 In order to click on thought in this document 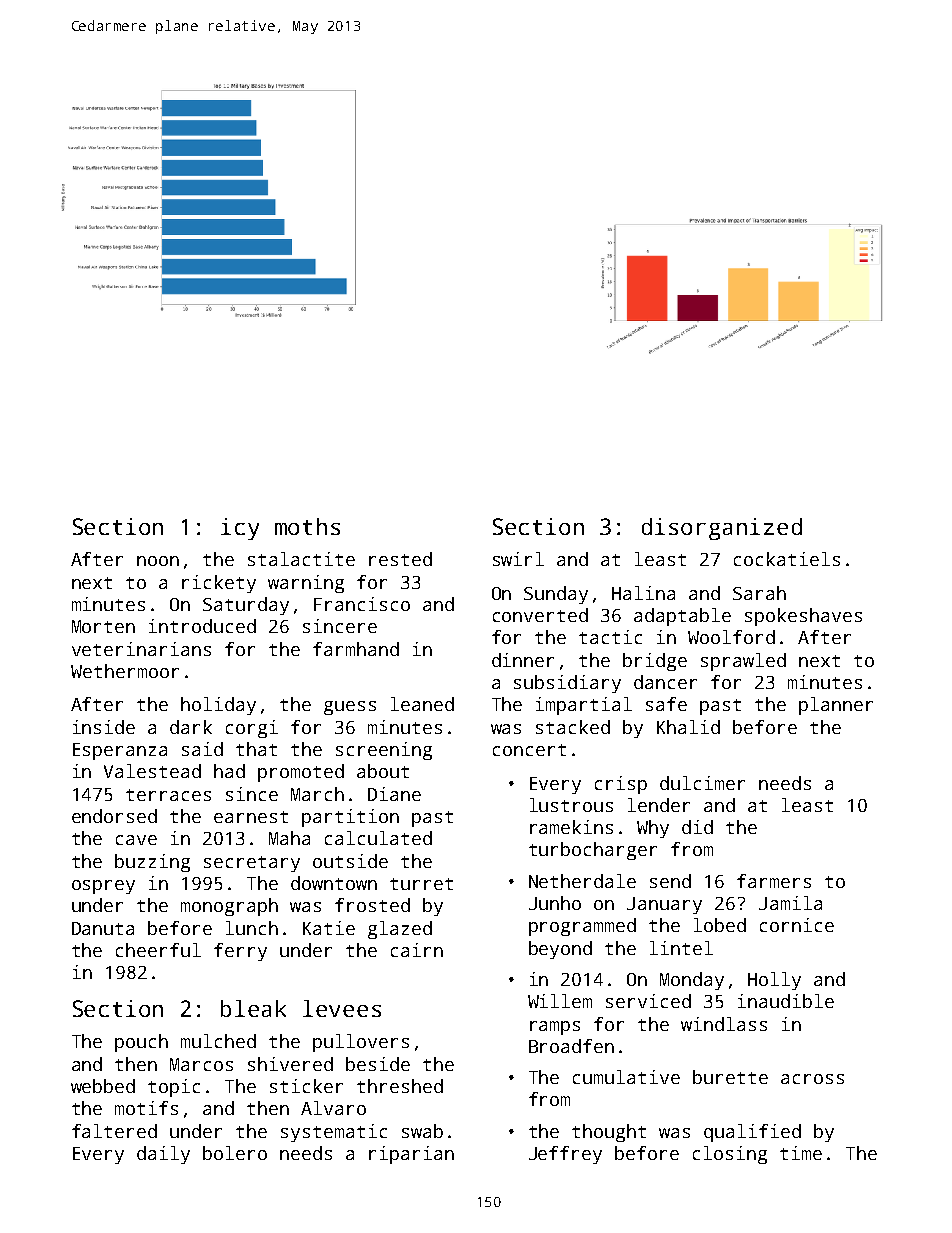, I will do `click(609, 1133)`.
